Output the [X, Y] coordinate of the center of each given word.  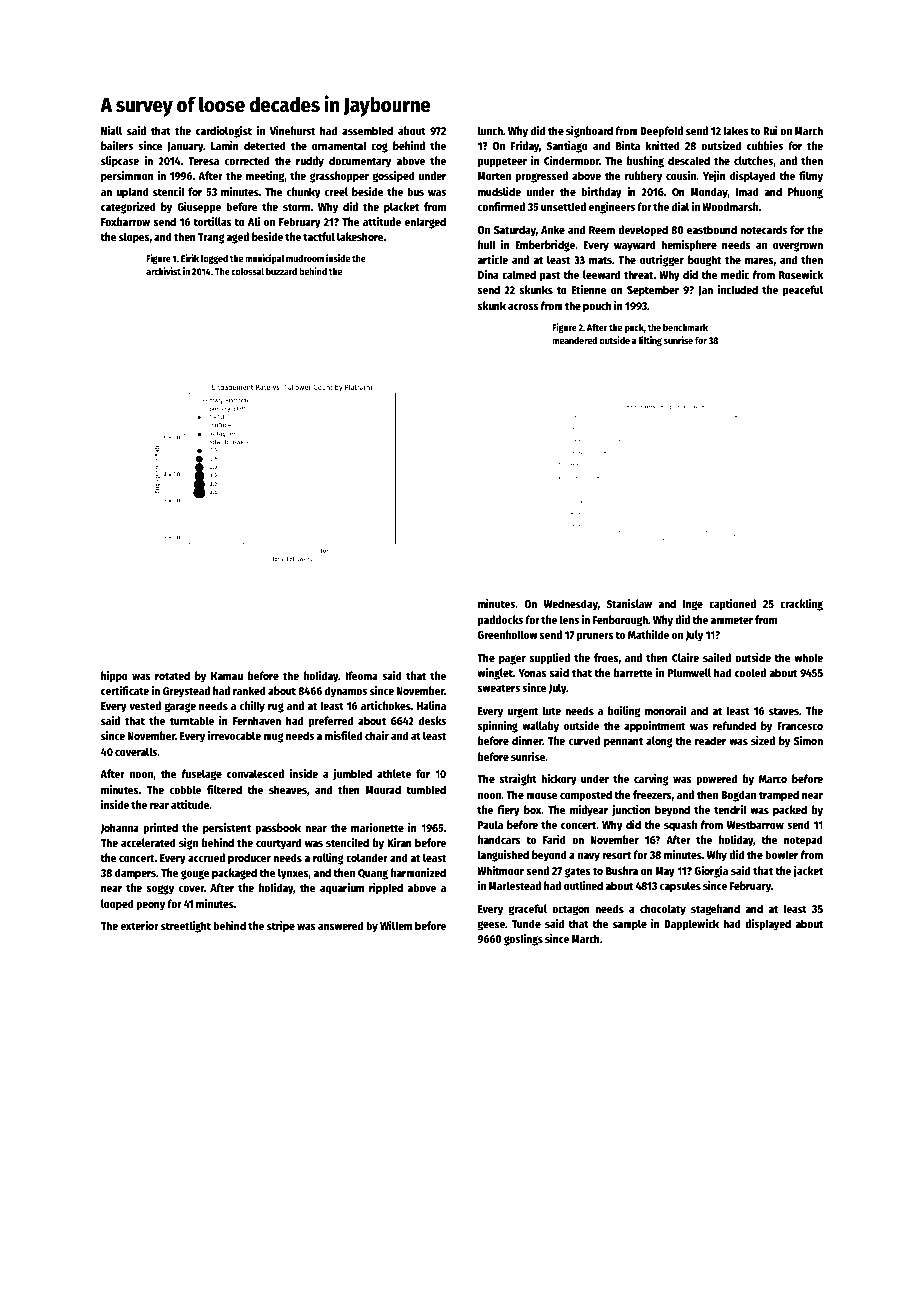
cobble [185, 789]
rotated [172, 675]
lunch [490, 130]
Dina [488, 274]
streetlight [186, 927]
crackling [801, 605]
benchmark [685, 327]
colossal [247, 271]
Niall [111, 130]
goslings [523, 940]
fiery [508, 811]
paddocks [500, 621]
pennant [623, 742]
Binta [628, 145]
